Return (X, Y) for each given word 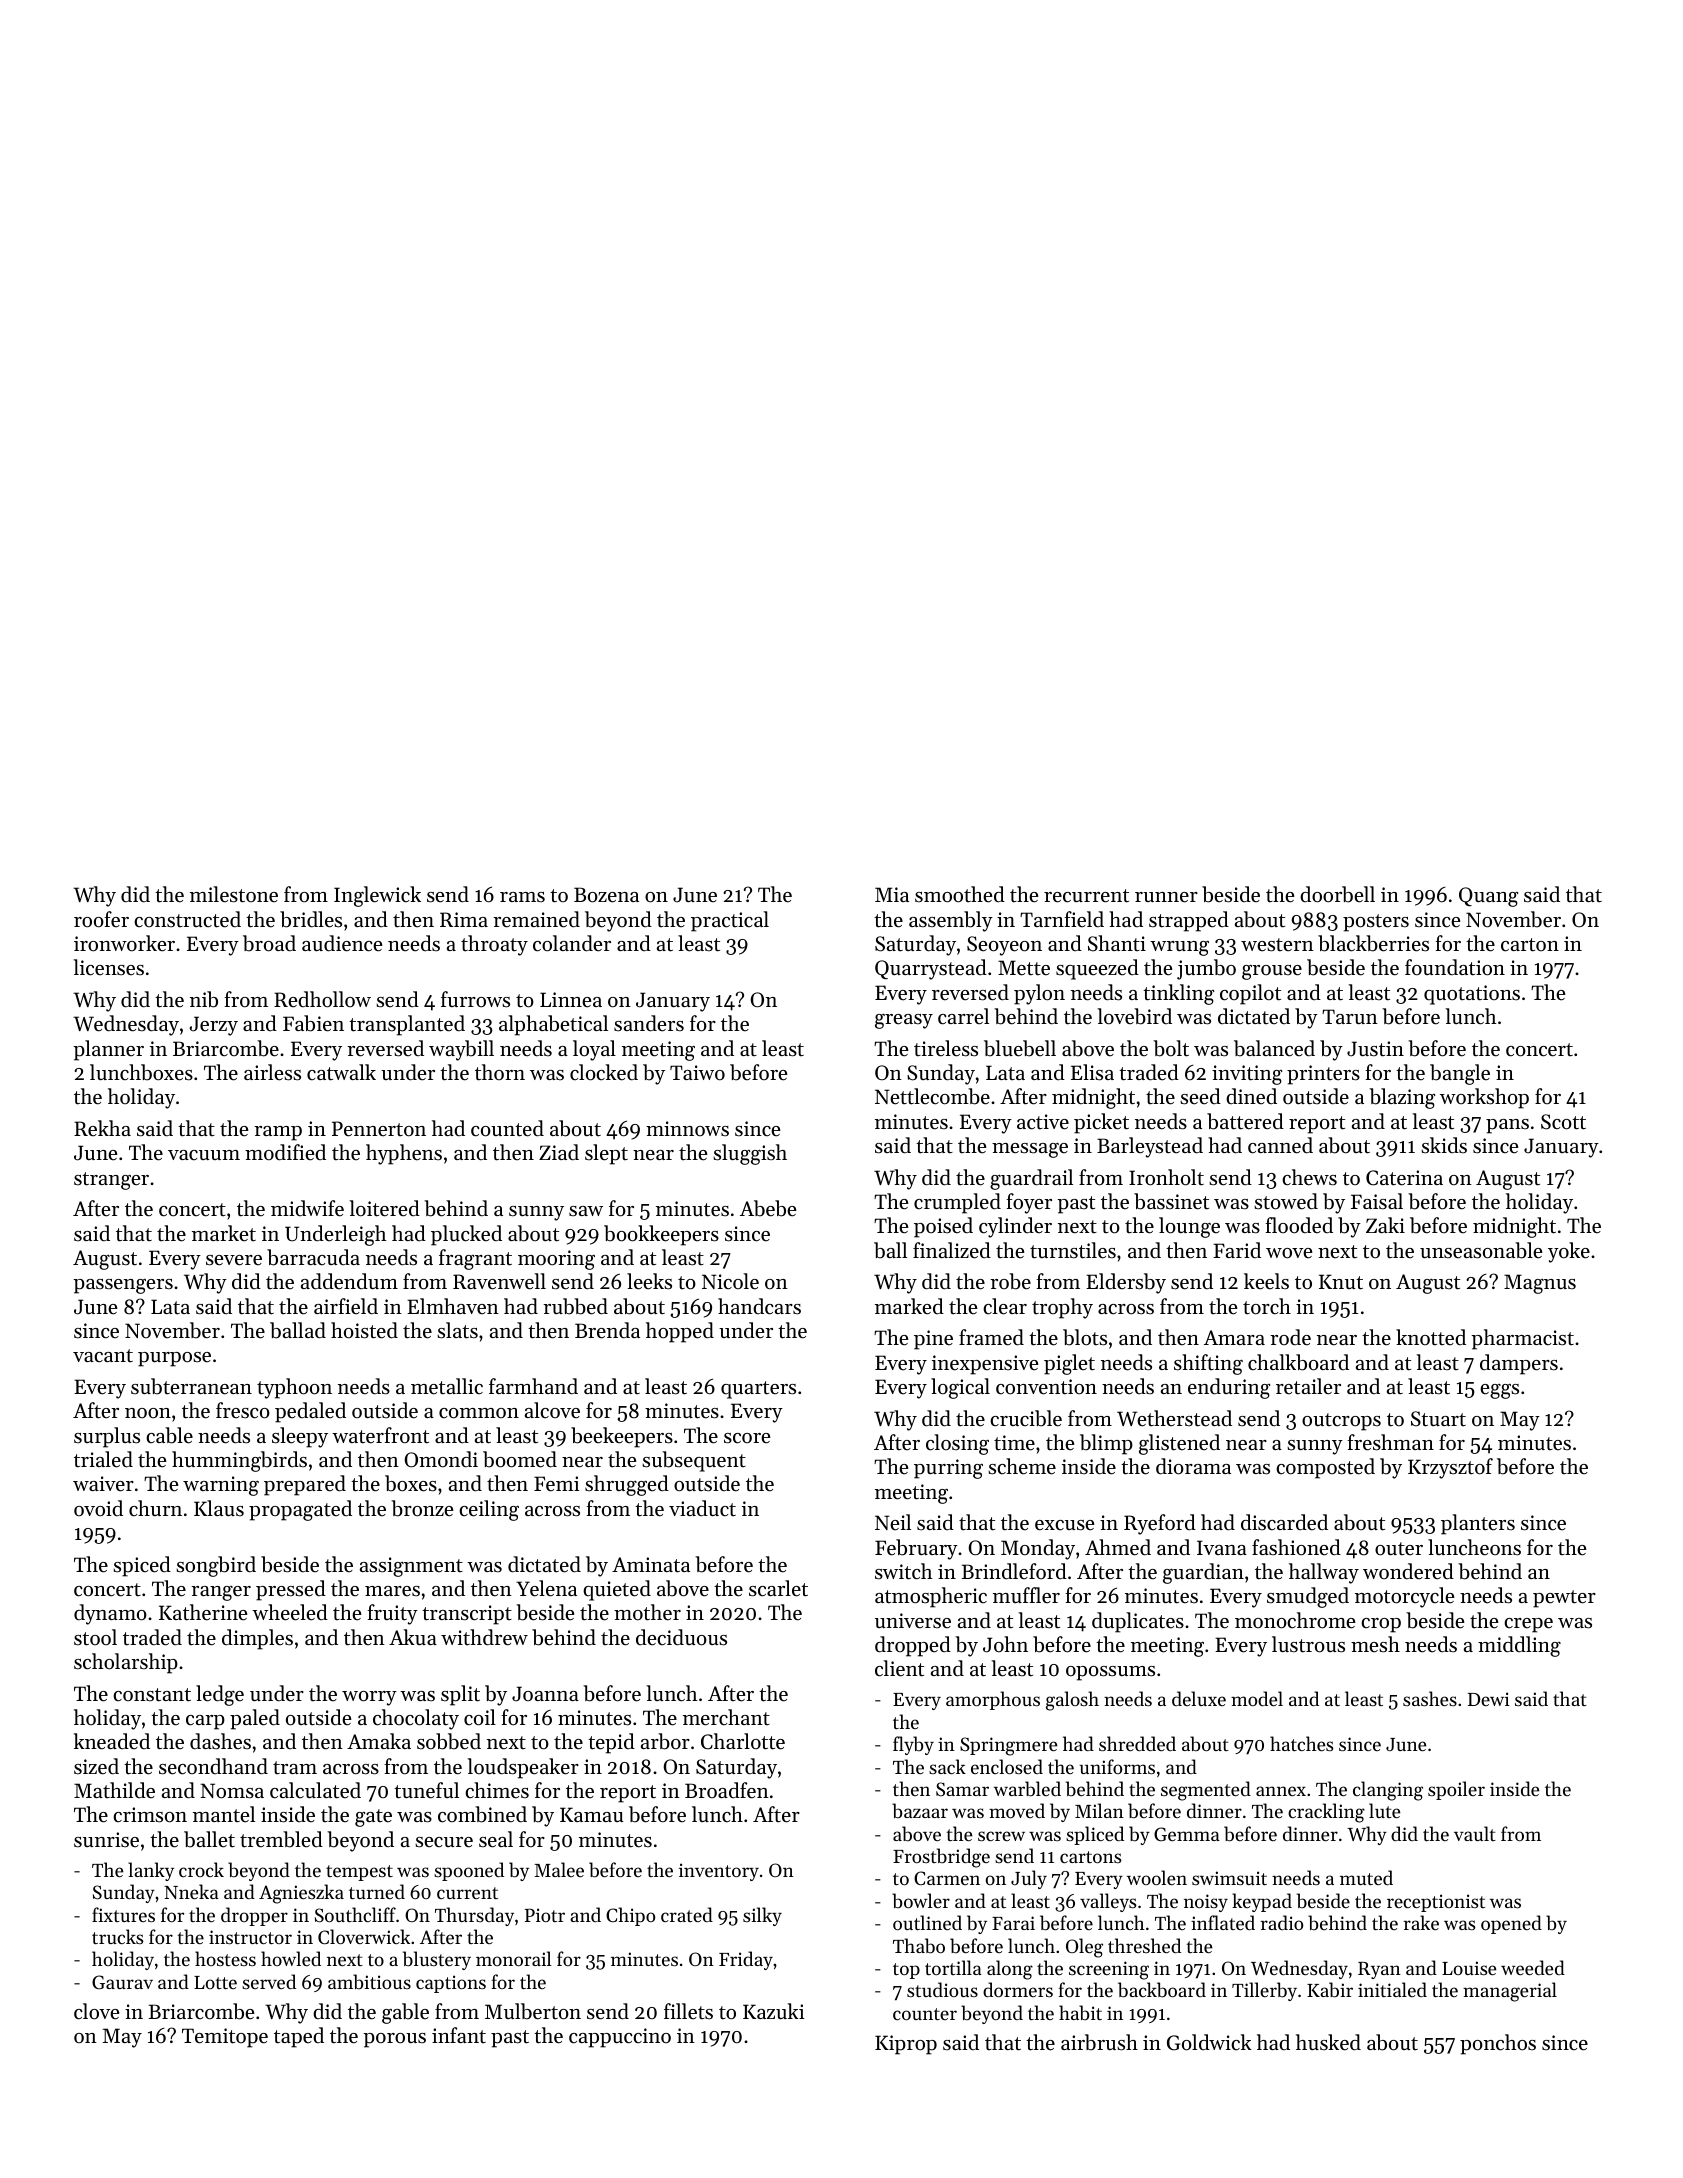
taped (299, 2037)
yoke (1569, 1252)
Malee (559, 1869)
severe (234, 1260)
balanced (1274, 1048)
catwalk (341, 1072)
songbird (216, 1566)
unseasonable (1481, 1250)
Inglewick (377, 896)
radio (1281, 1922)
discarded (1284, 1522)
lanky (151, 1871)
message (1030, 1150)
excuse (1064, 1525)
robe (1010, 1281)
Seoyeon (1004, 946)
